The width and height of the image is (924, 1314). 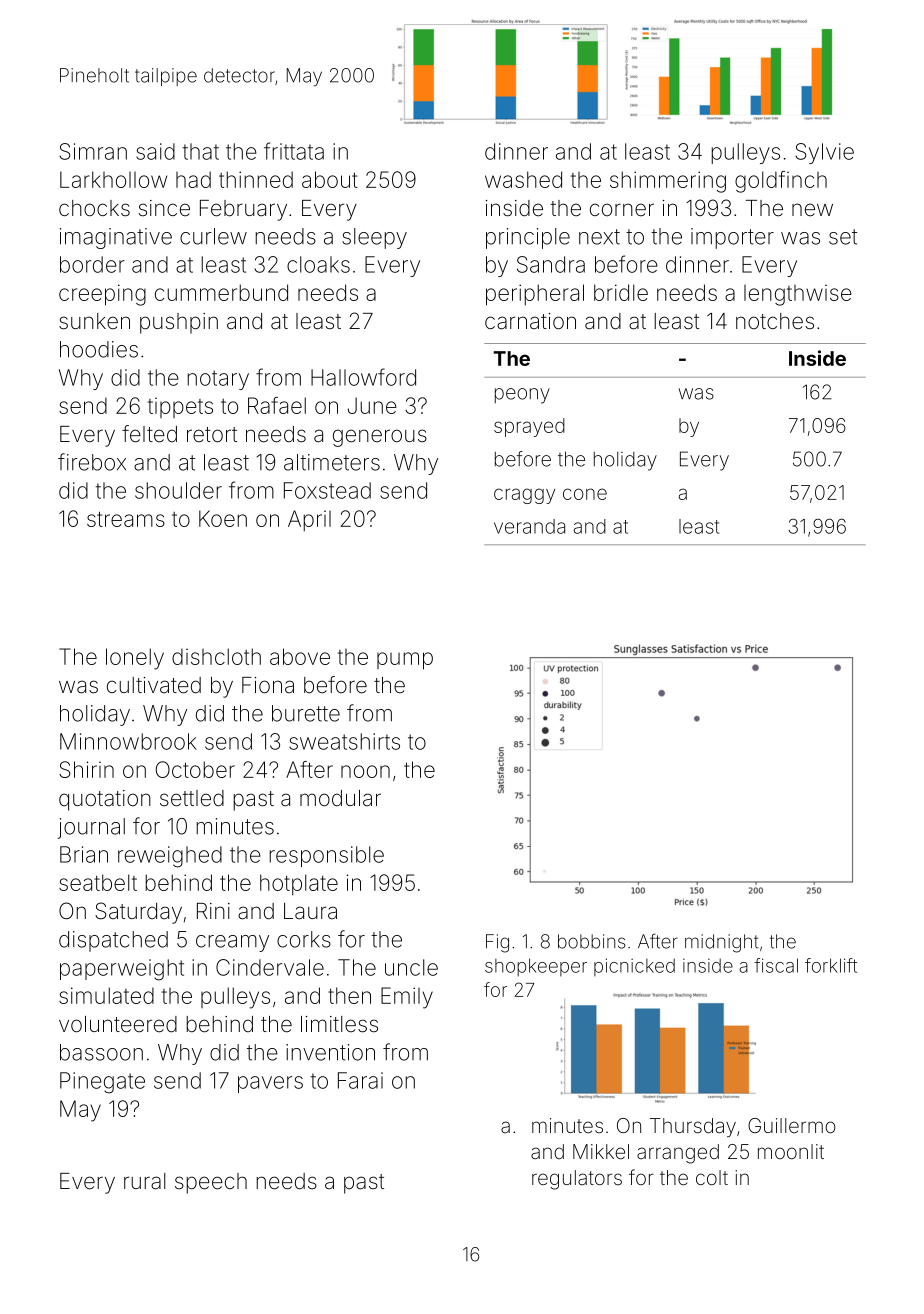 I want to click on rural, so click(x=144, y=1181).
